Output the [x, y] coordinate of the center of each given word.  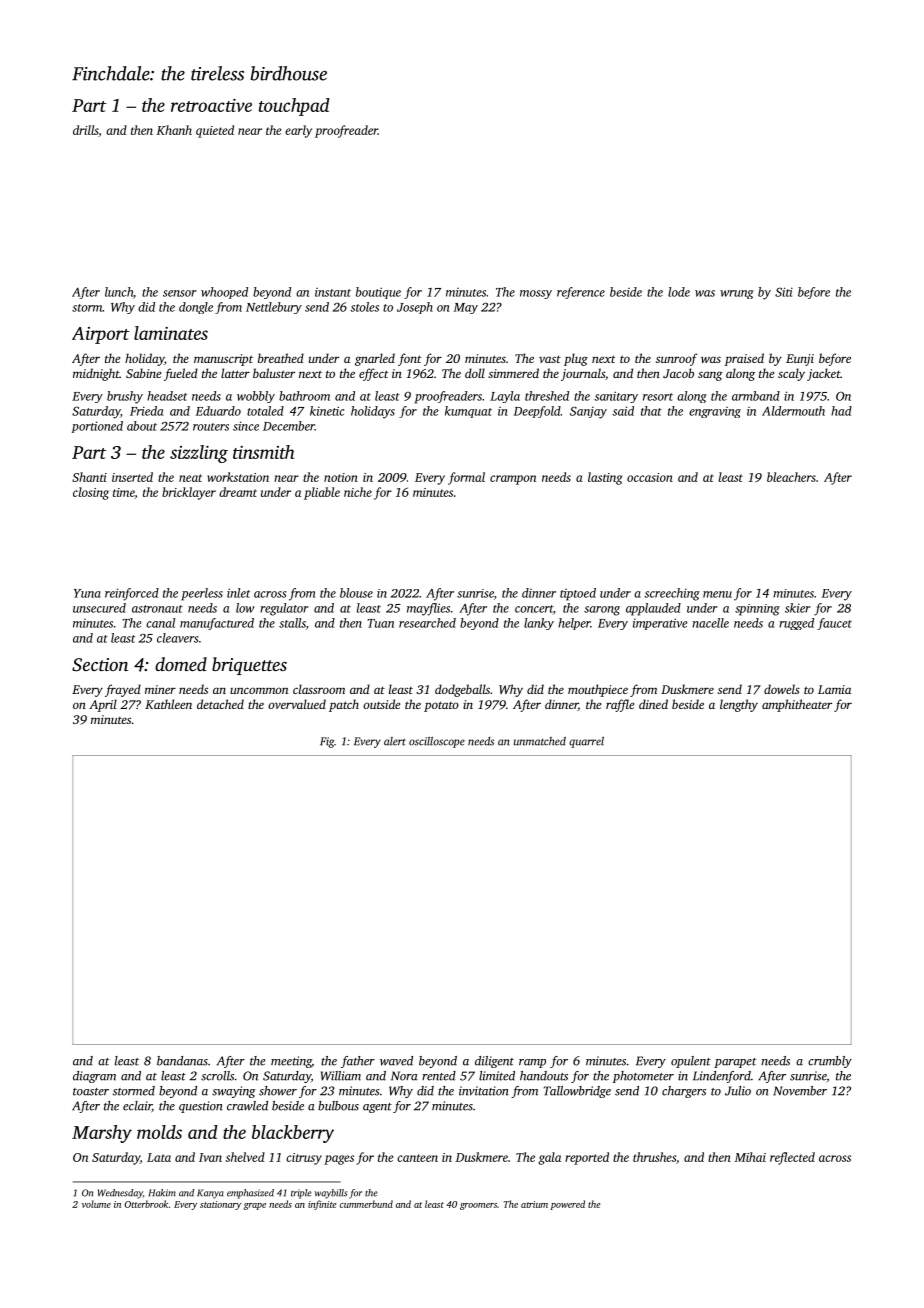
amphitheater [797, 705]
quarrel [586, 742]
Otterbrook [146, 1204]
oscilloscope [437, 742]
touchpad [294, 107]
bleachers [791, 477]
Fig [327, 742]
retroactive [211, 105]
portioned [97, 427]
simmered [513, 373]
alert [395, 741]
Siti [784, 292]
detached [220, 704]
